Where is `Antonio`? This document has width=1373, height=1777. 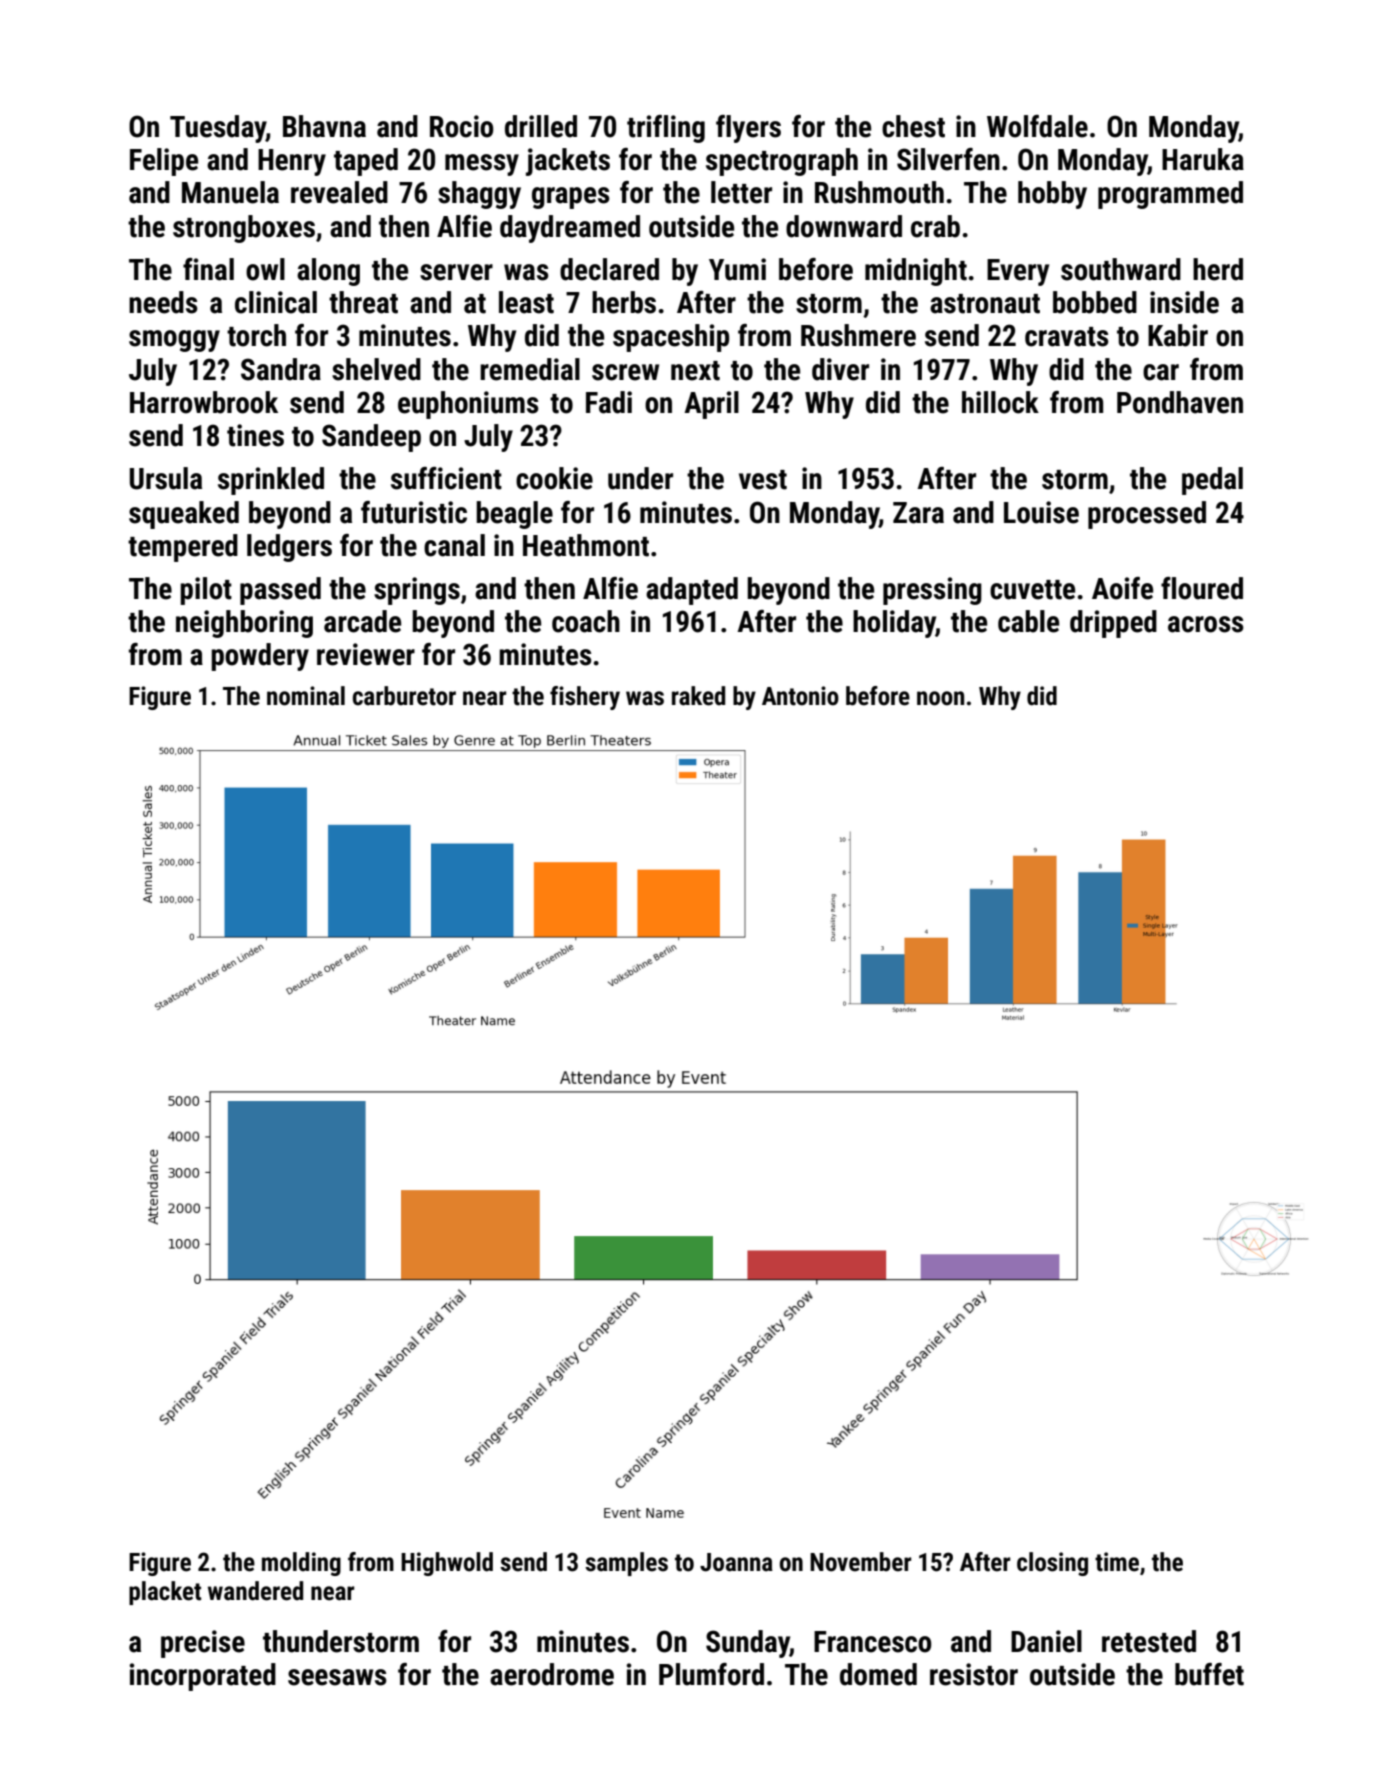 Antonio is located at coordinates (800, 696).
